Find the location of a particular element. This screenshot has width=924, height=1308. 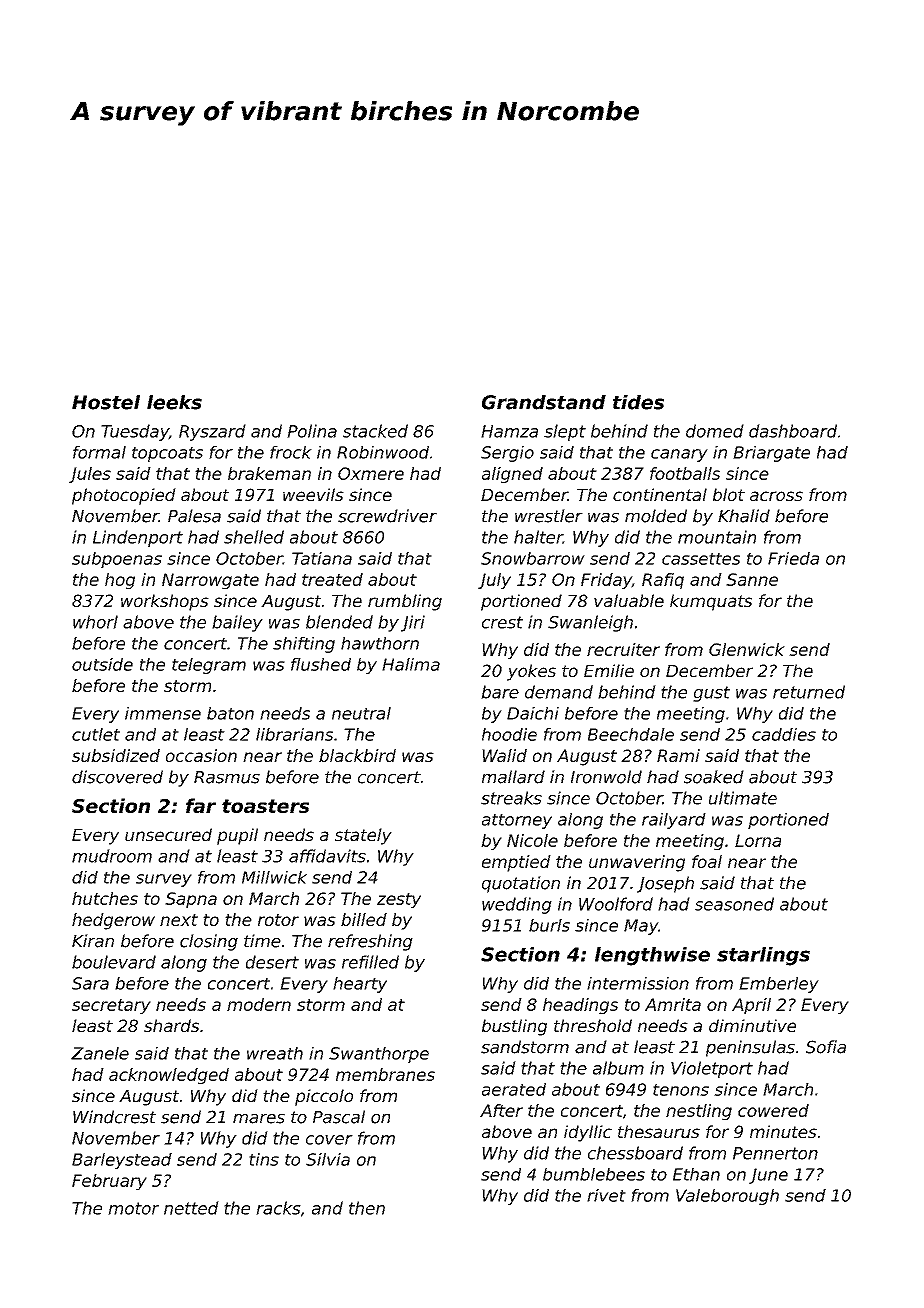

Hostel is located at coordinates (106, 402).
